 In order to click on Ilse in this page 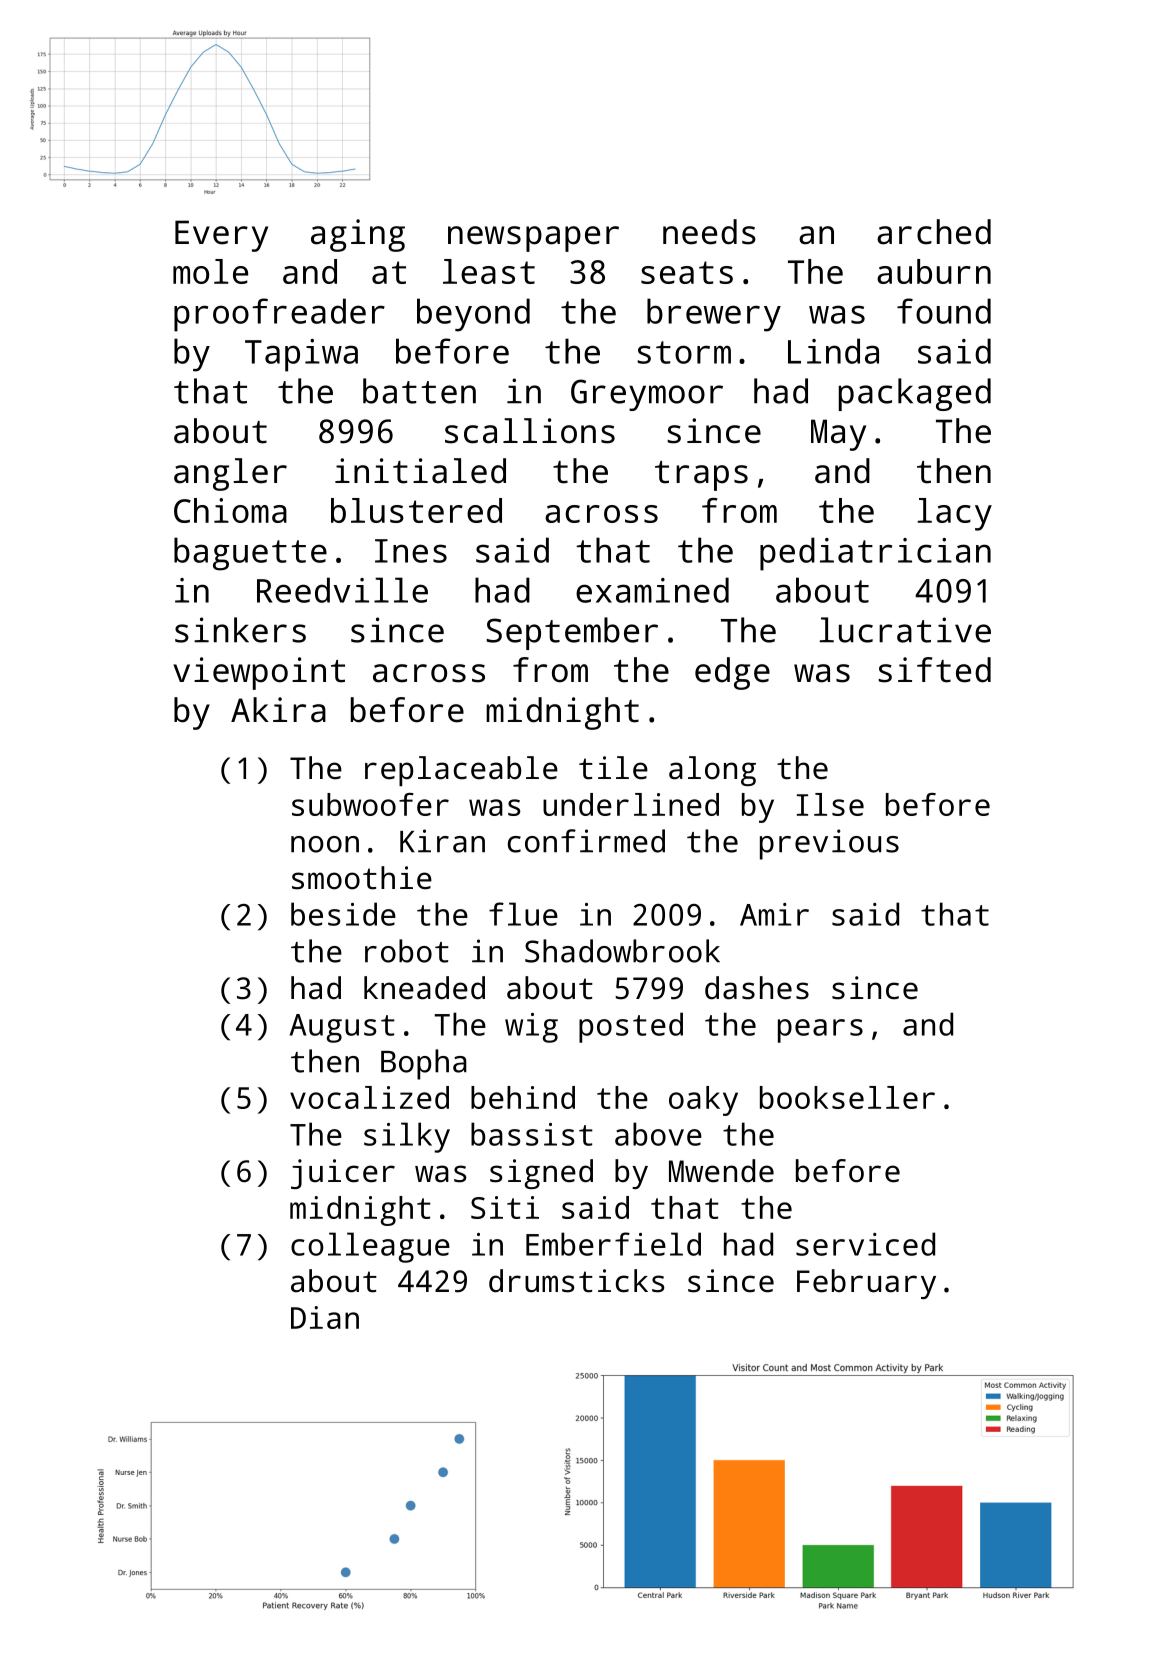, I will do `click(830, 804)`.
